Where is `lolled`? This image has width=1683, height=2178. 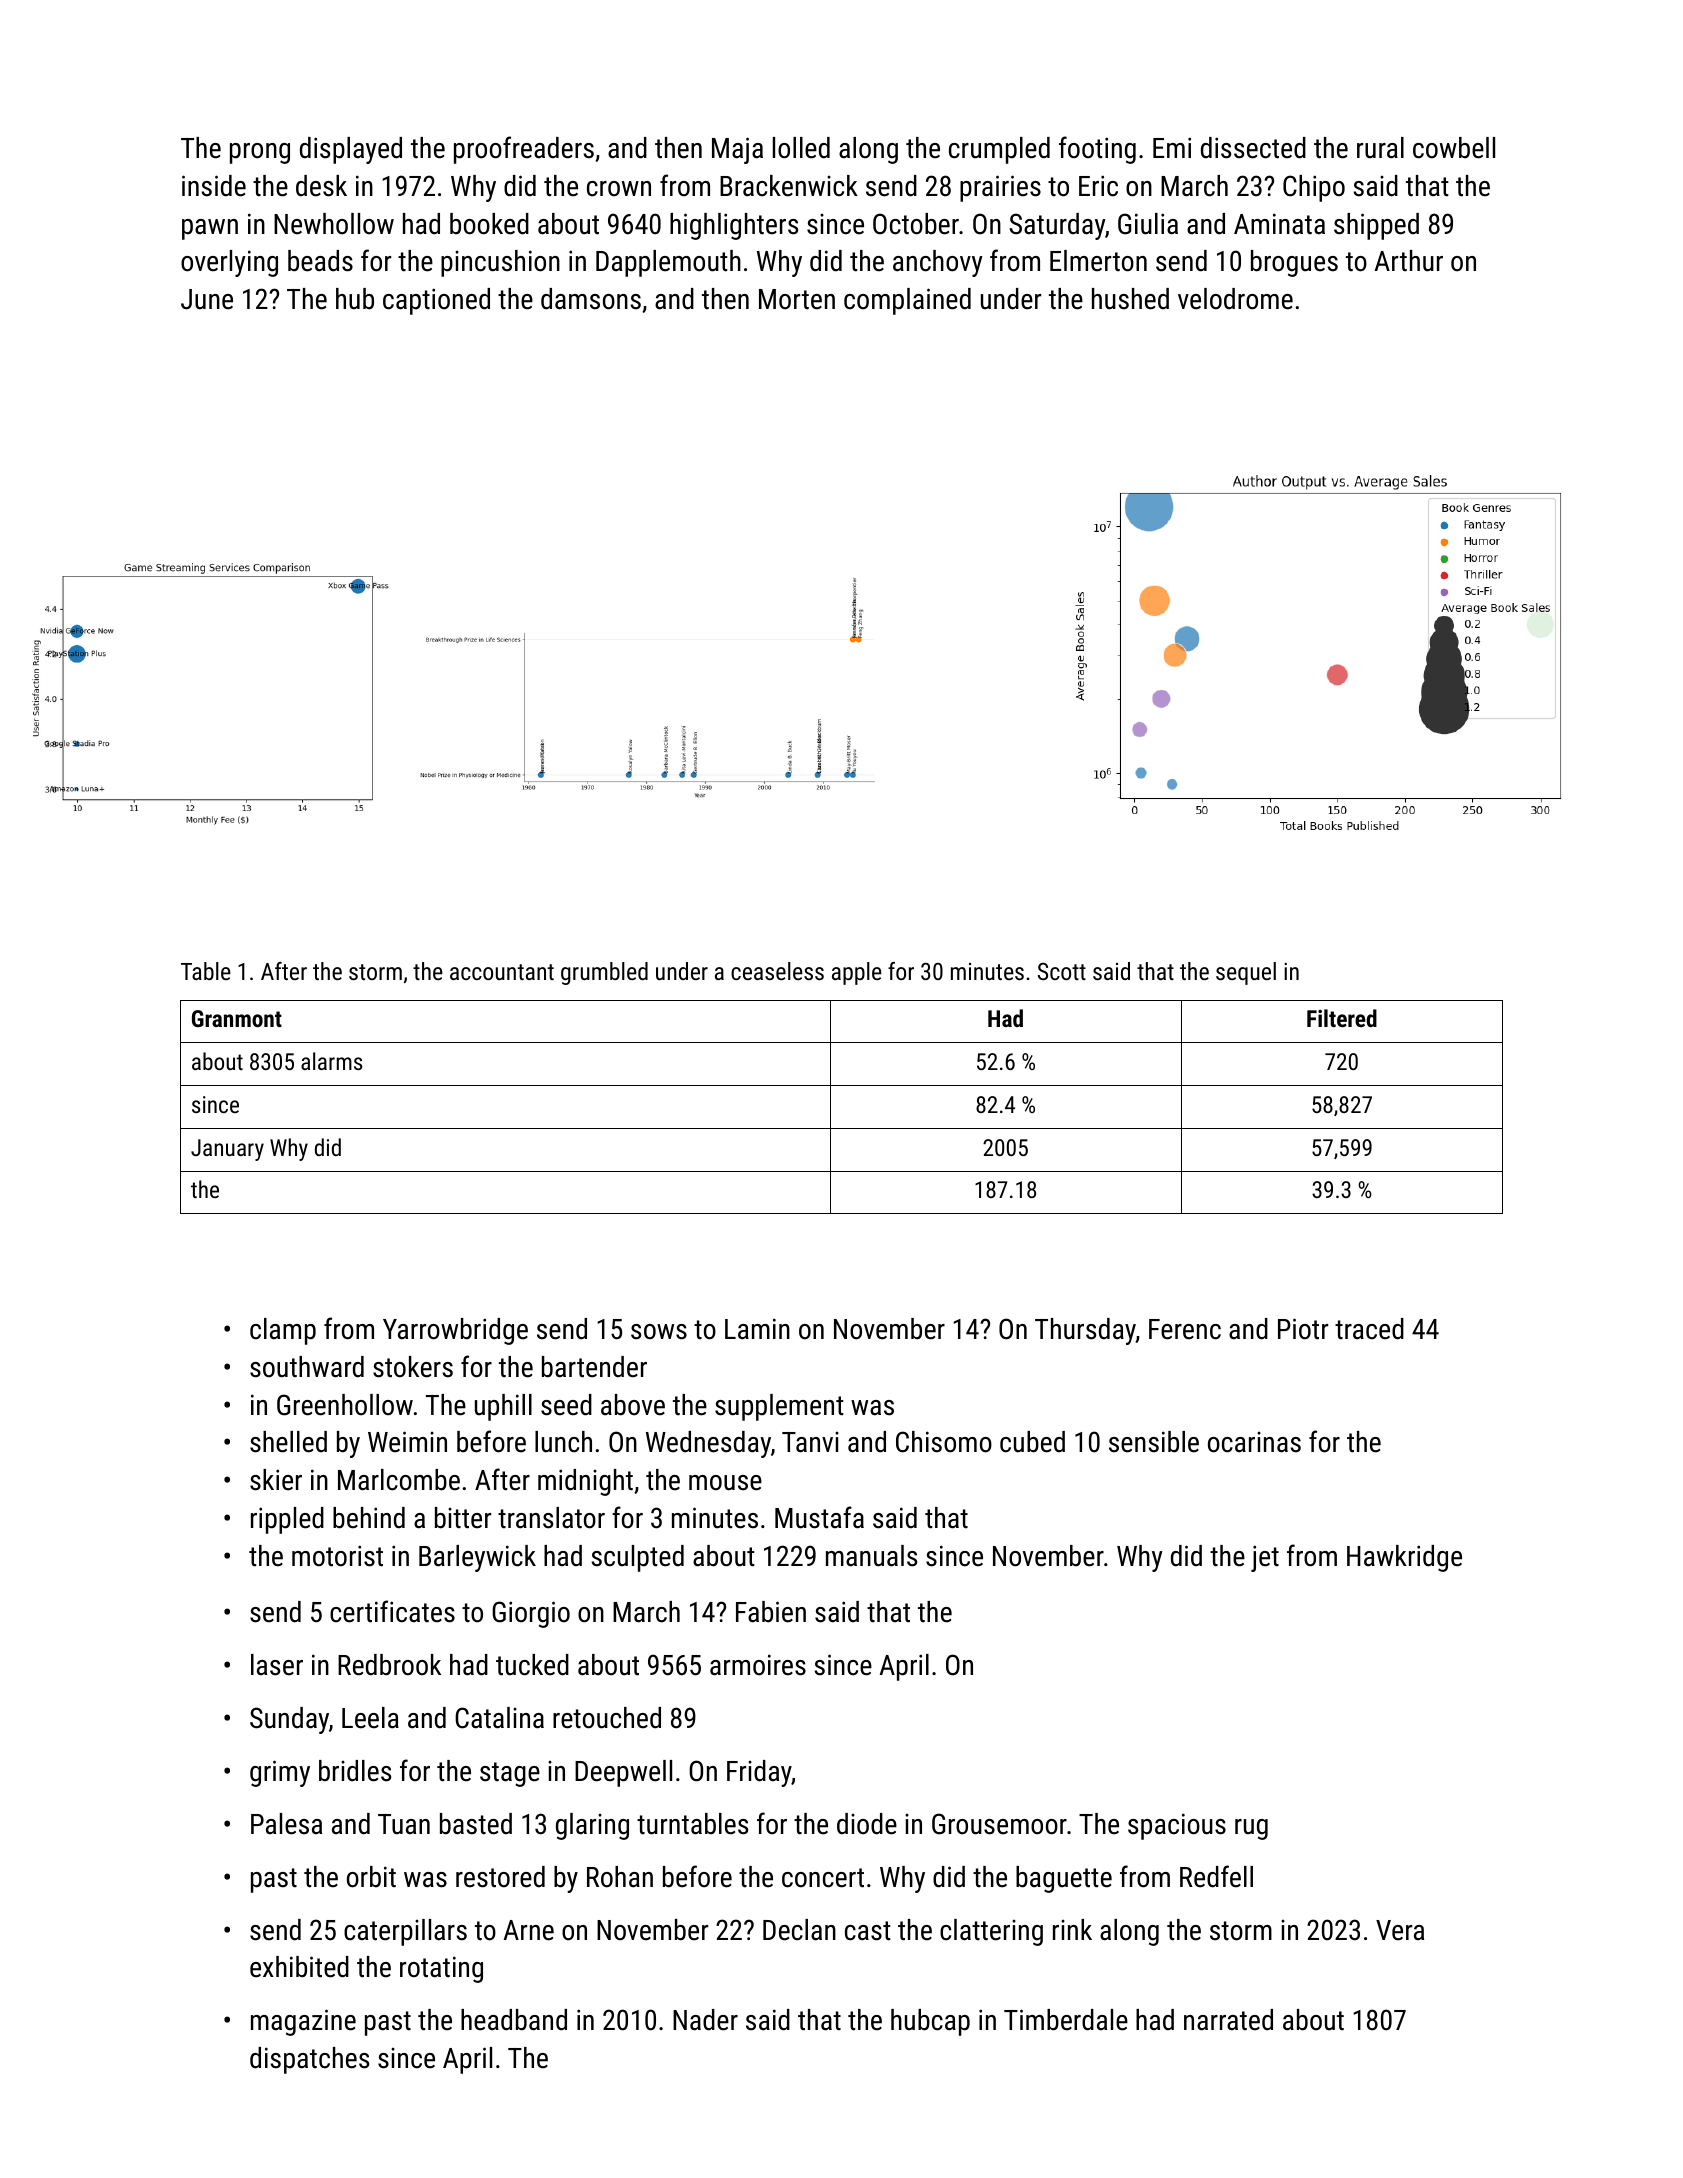
lolled is located at coordinates (801, 148).
